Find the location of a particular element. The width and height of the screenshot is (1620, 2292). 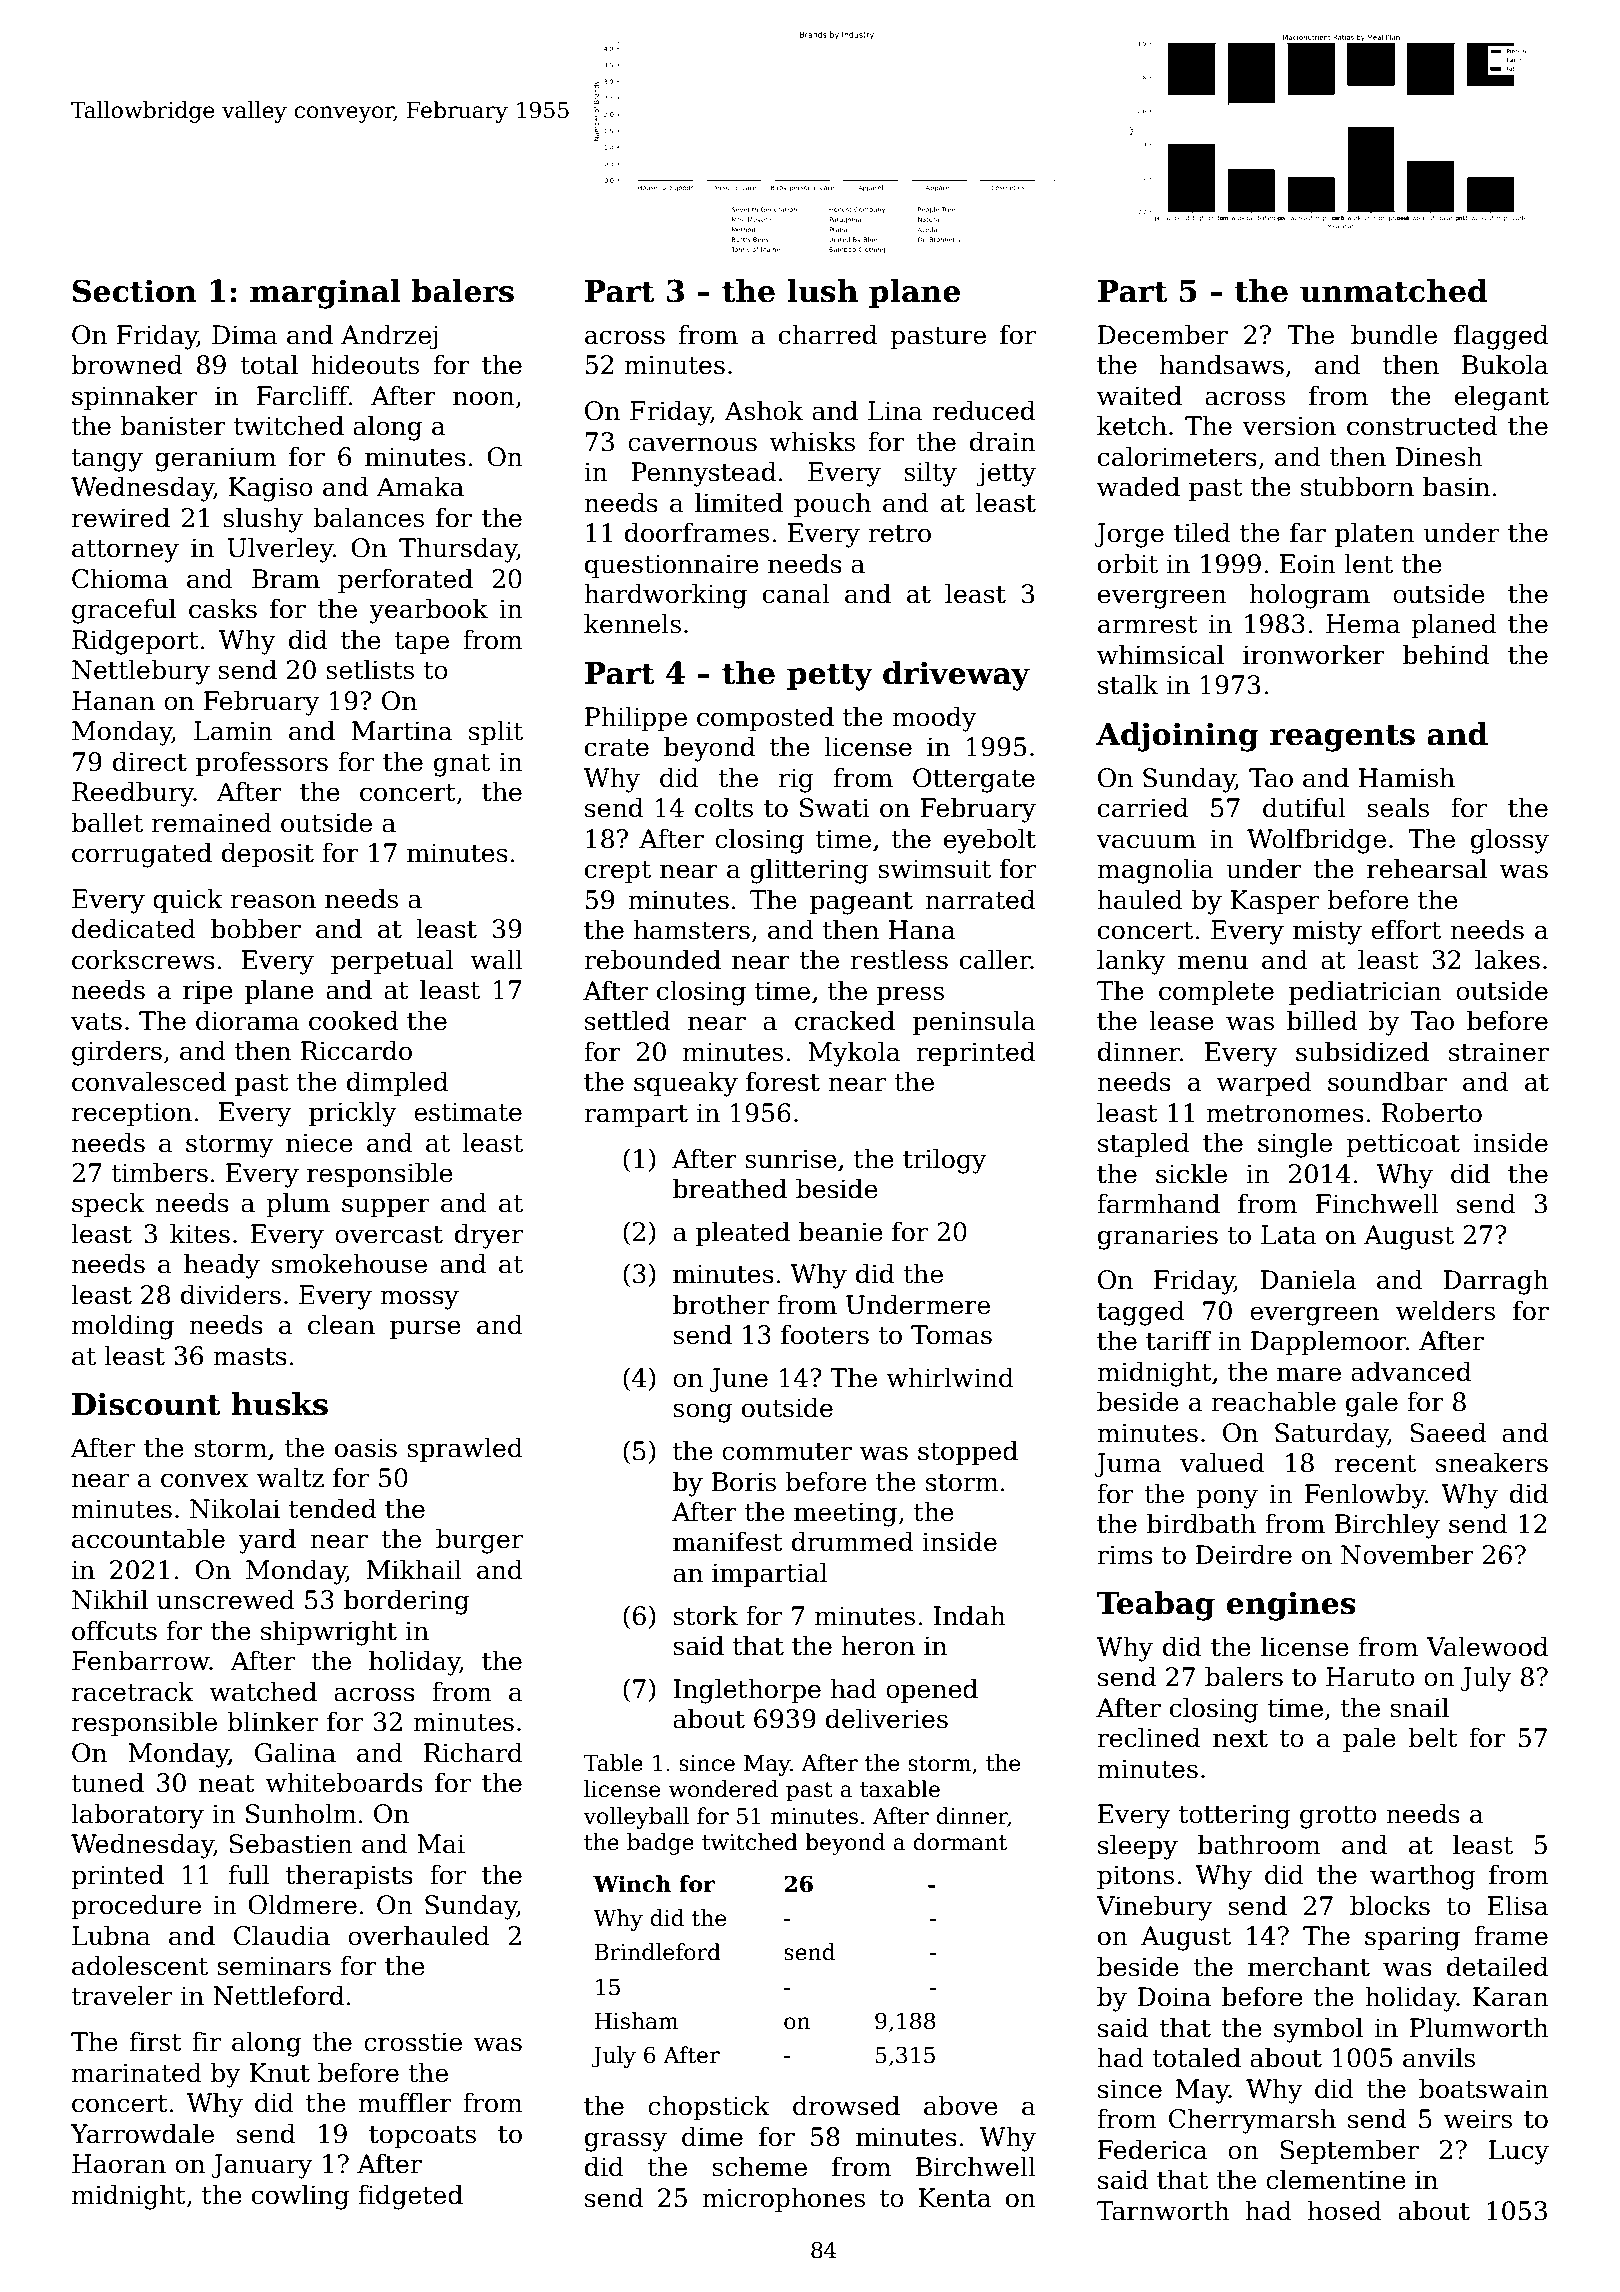

Andrzej is located at coordinates (389, 337).
